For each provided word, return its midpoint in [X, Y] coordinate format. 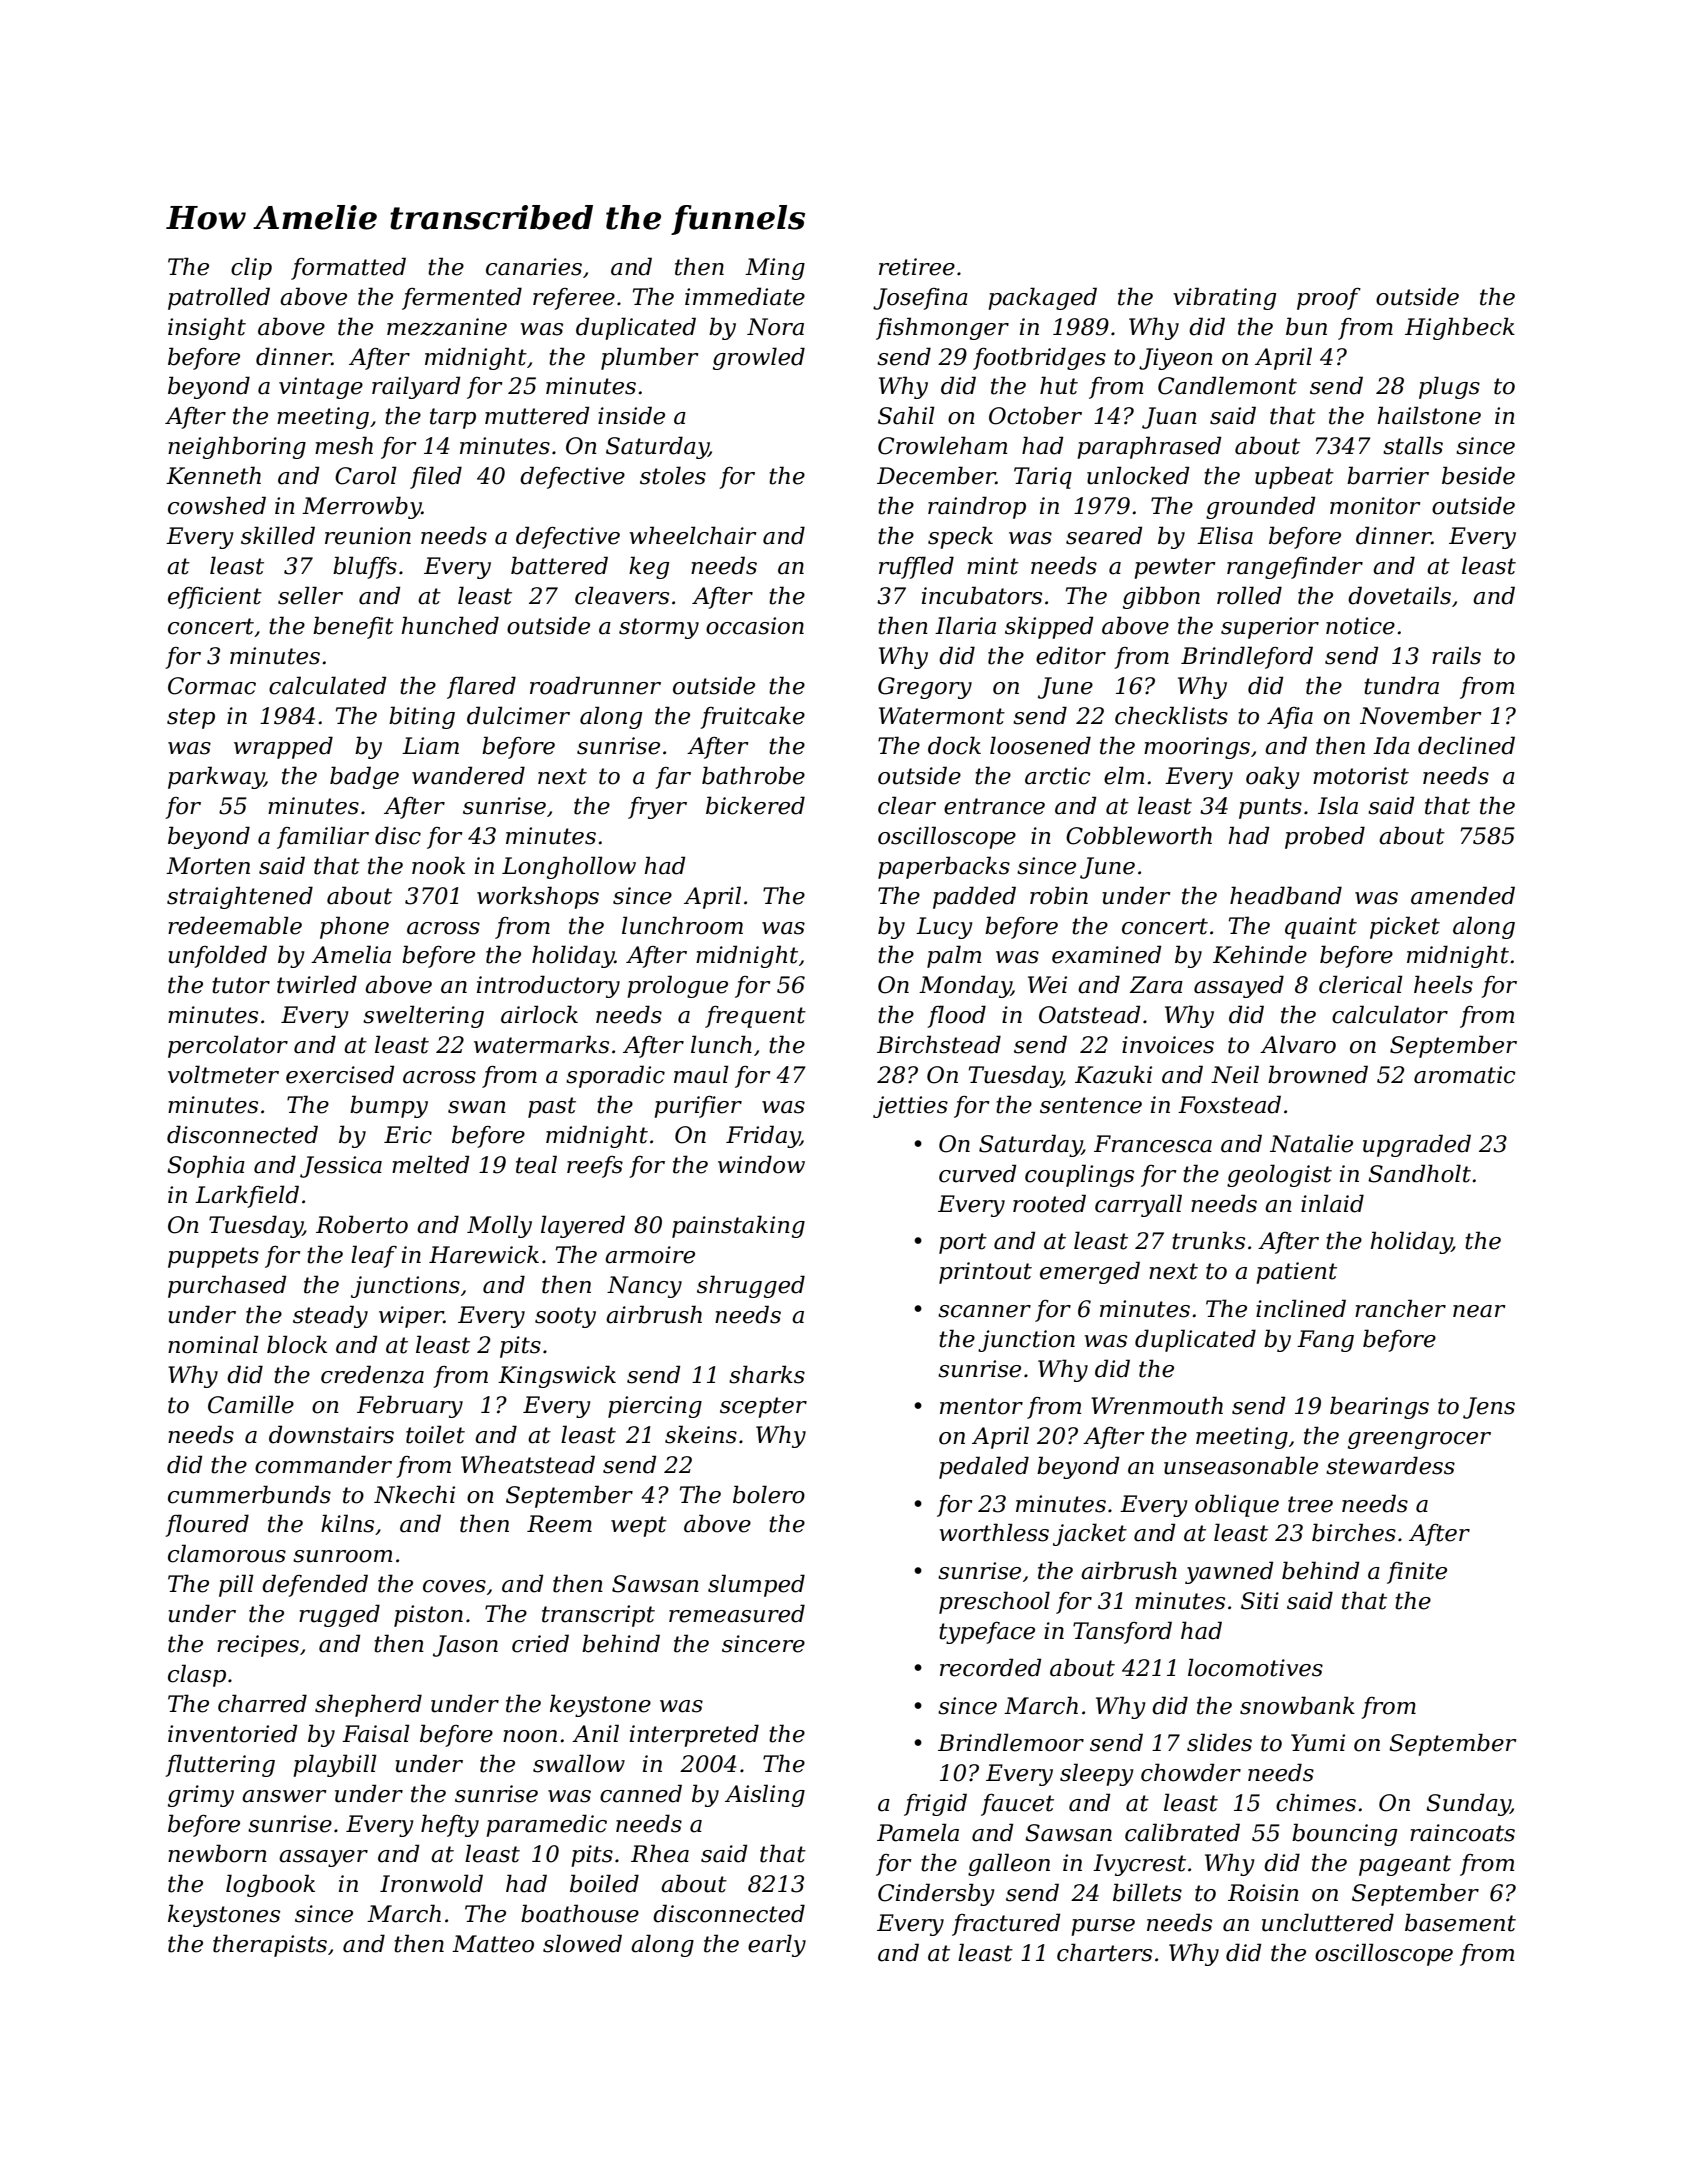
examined [1106, 954]
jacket [1090, 1534]
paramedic [546, 1825]
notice [1360, 626]
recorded [990, 1667]
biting [422, 717]
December [936, 475]
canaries [534, 267]
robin [1059, 895]
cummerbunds [249, 1494]
